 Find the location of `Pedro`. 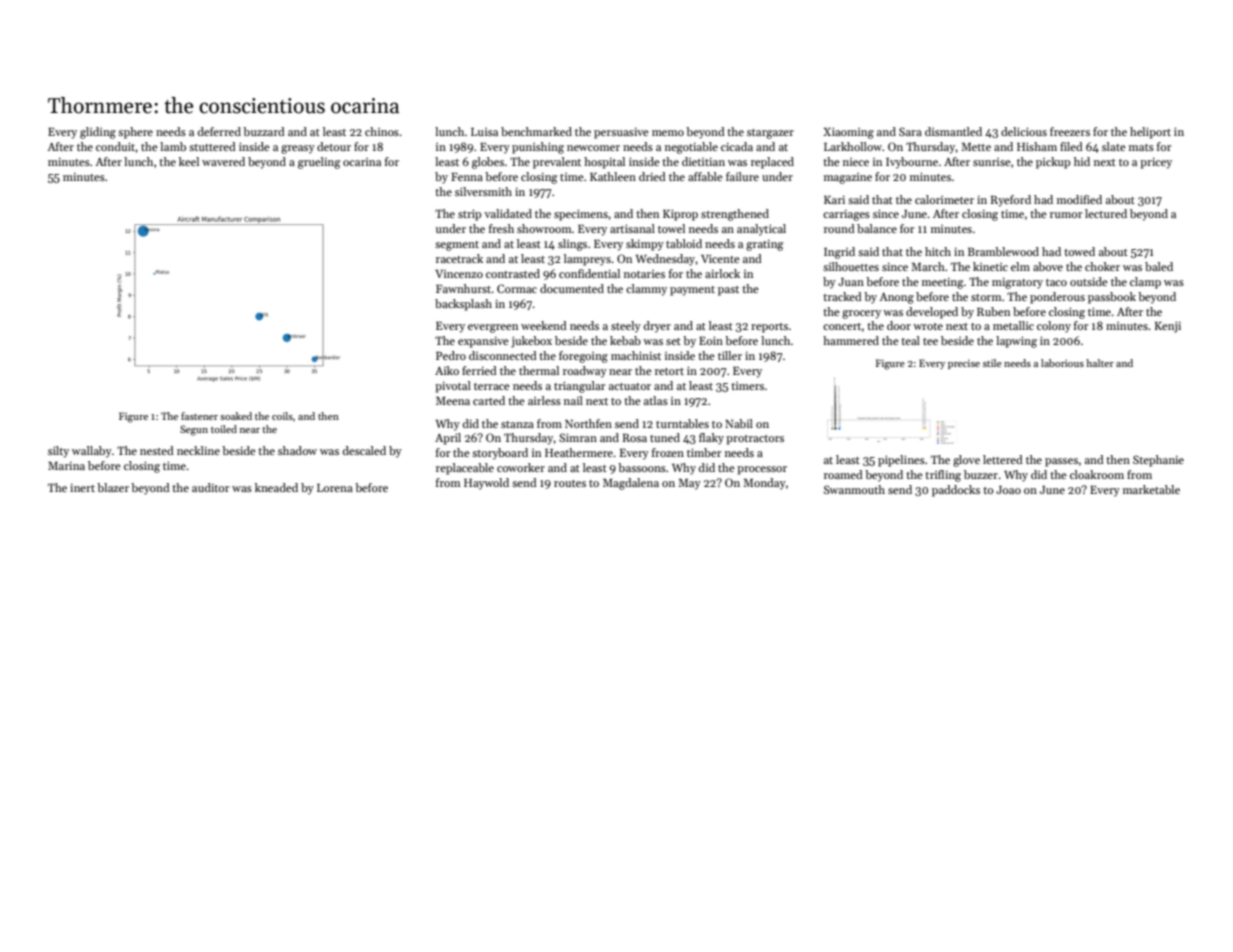

Pedro is located at coordinates (451, 355).
